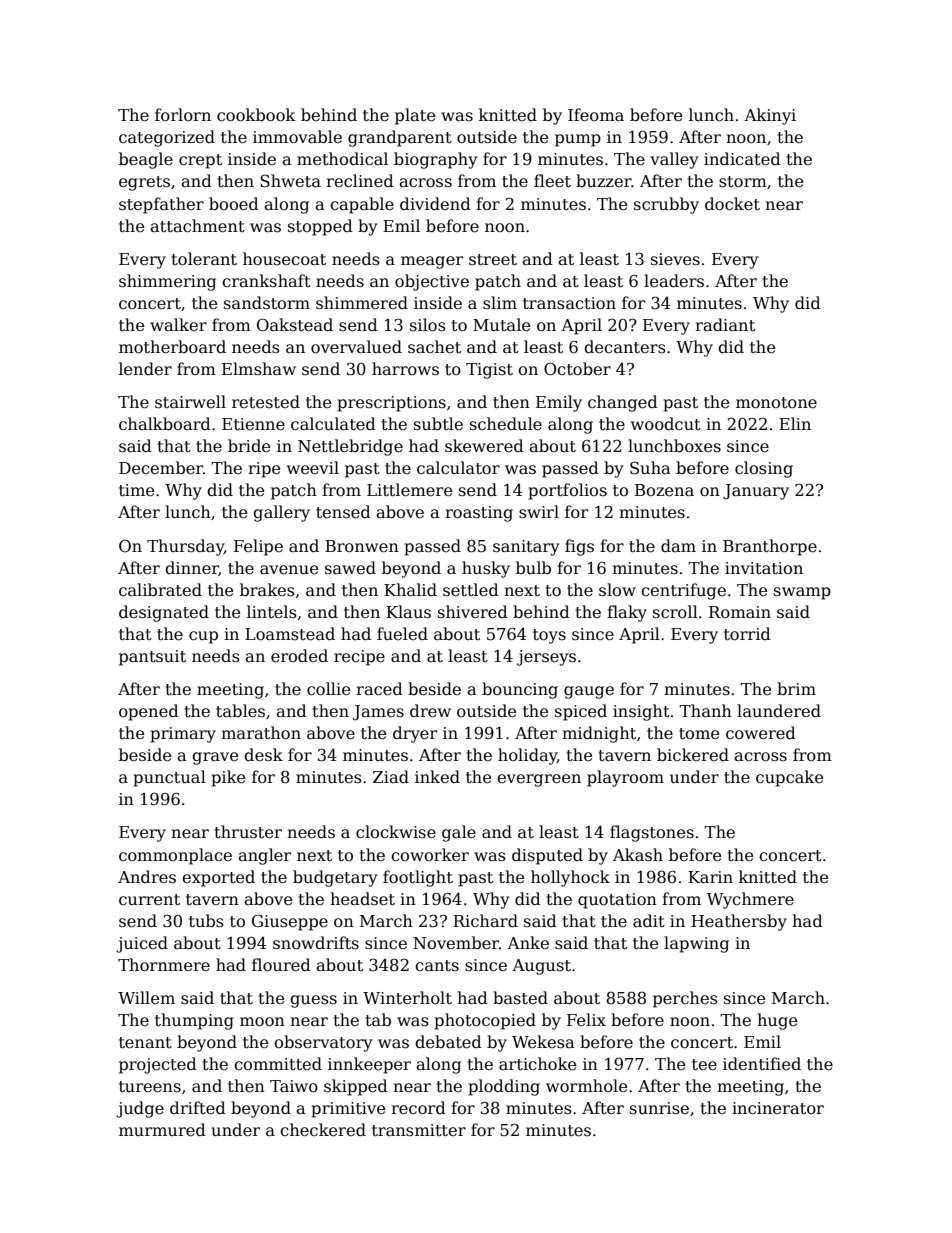  What do you see at coordinates (693, 755) in the page?
I see `bickered` at bounding box center [693, 755].
